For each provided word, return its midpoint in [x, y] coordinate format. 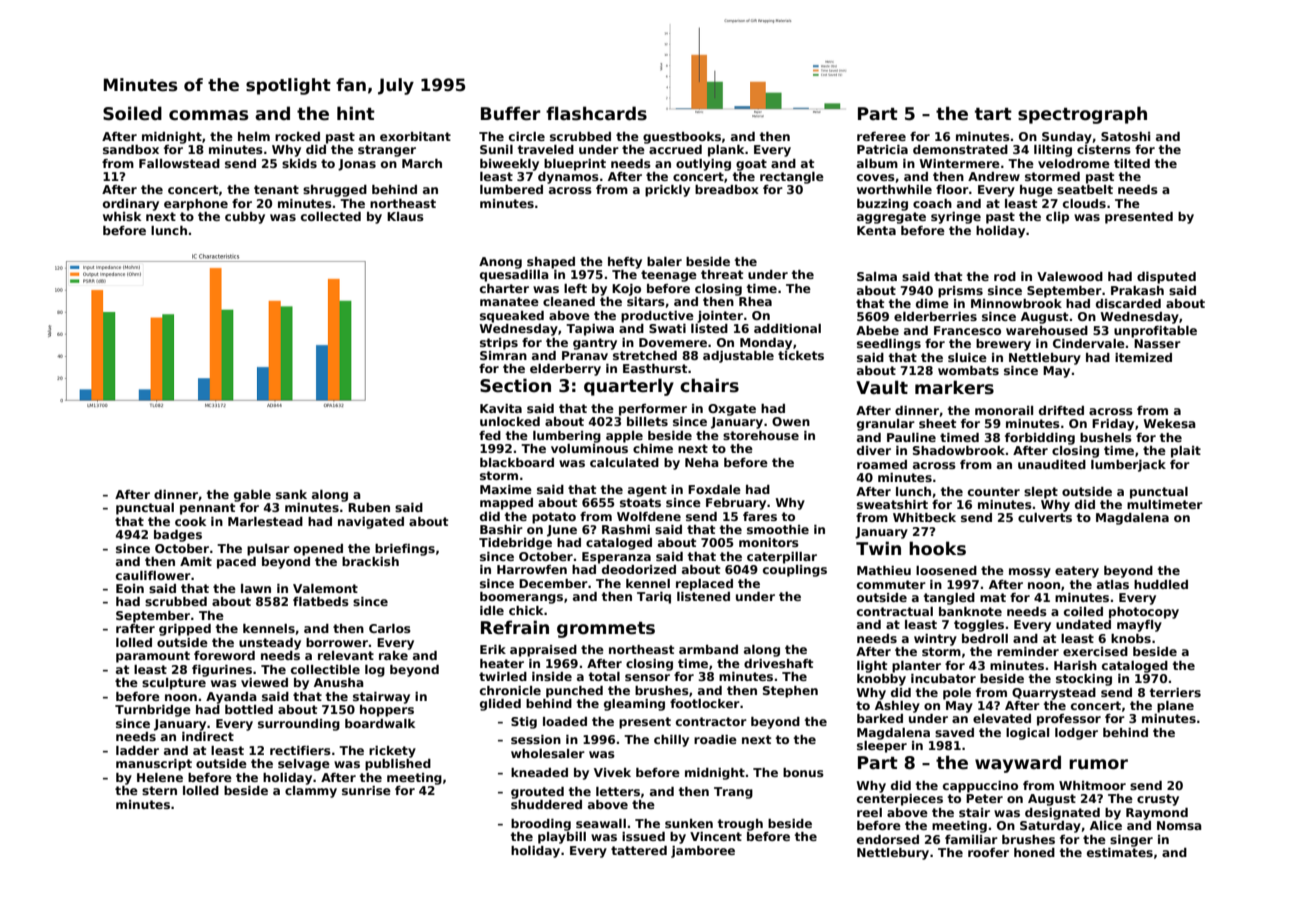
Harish [1075, 665]
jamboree [703, 852]
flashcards [596, 113]
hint [356, 113]
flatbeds [321, 601]
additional [787, 328]
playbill [562, 838]
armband [708, 649]
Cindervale [1089, 343]
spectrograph [1082, 115]
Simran [503, 355]
